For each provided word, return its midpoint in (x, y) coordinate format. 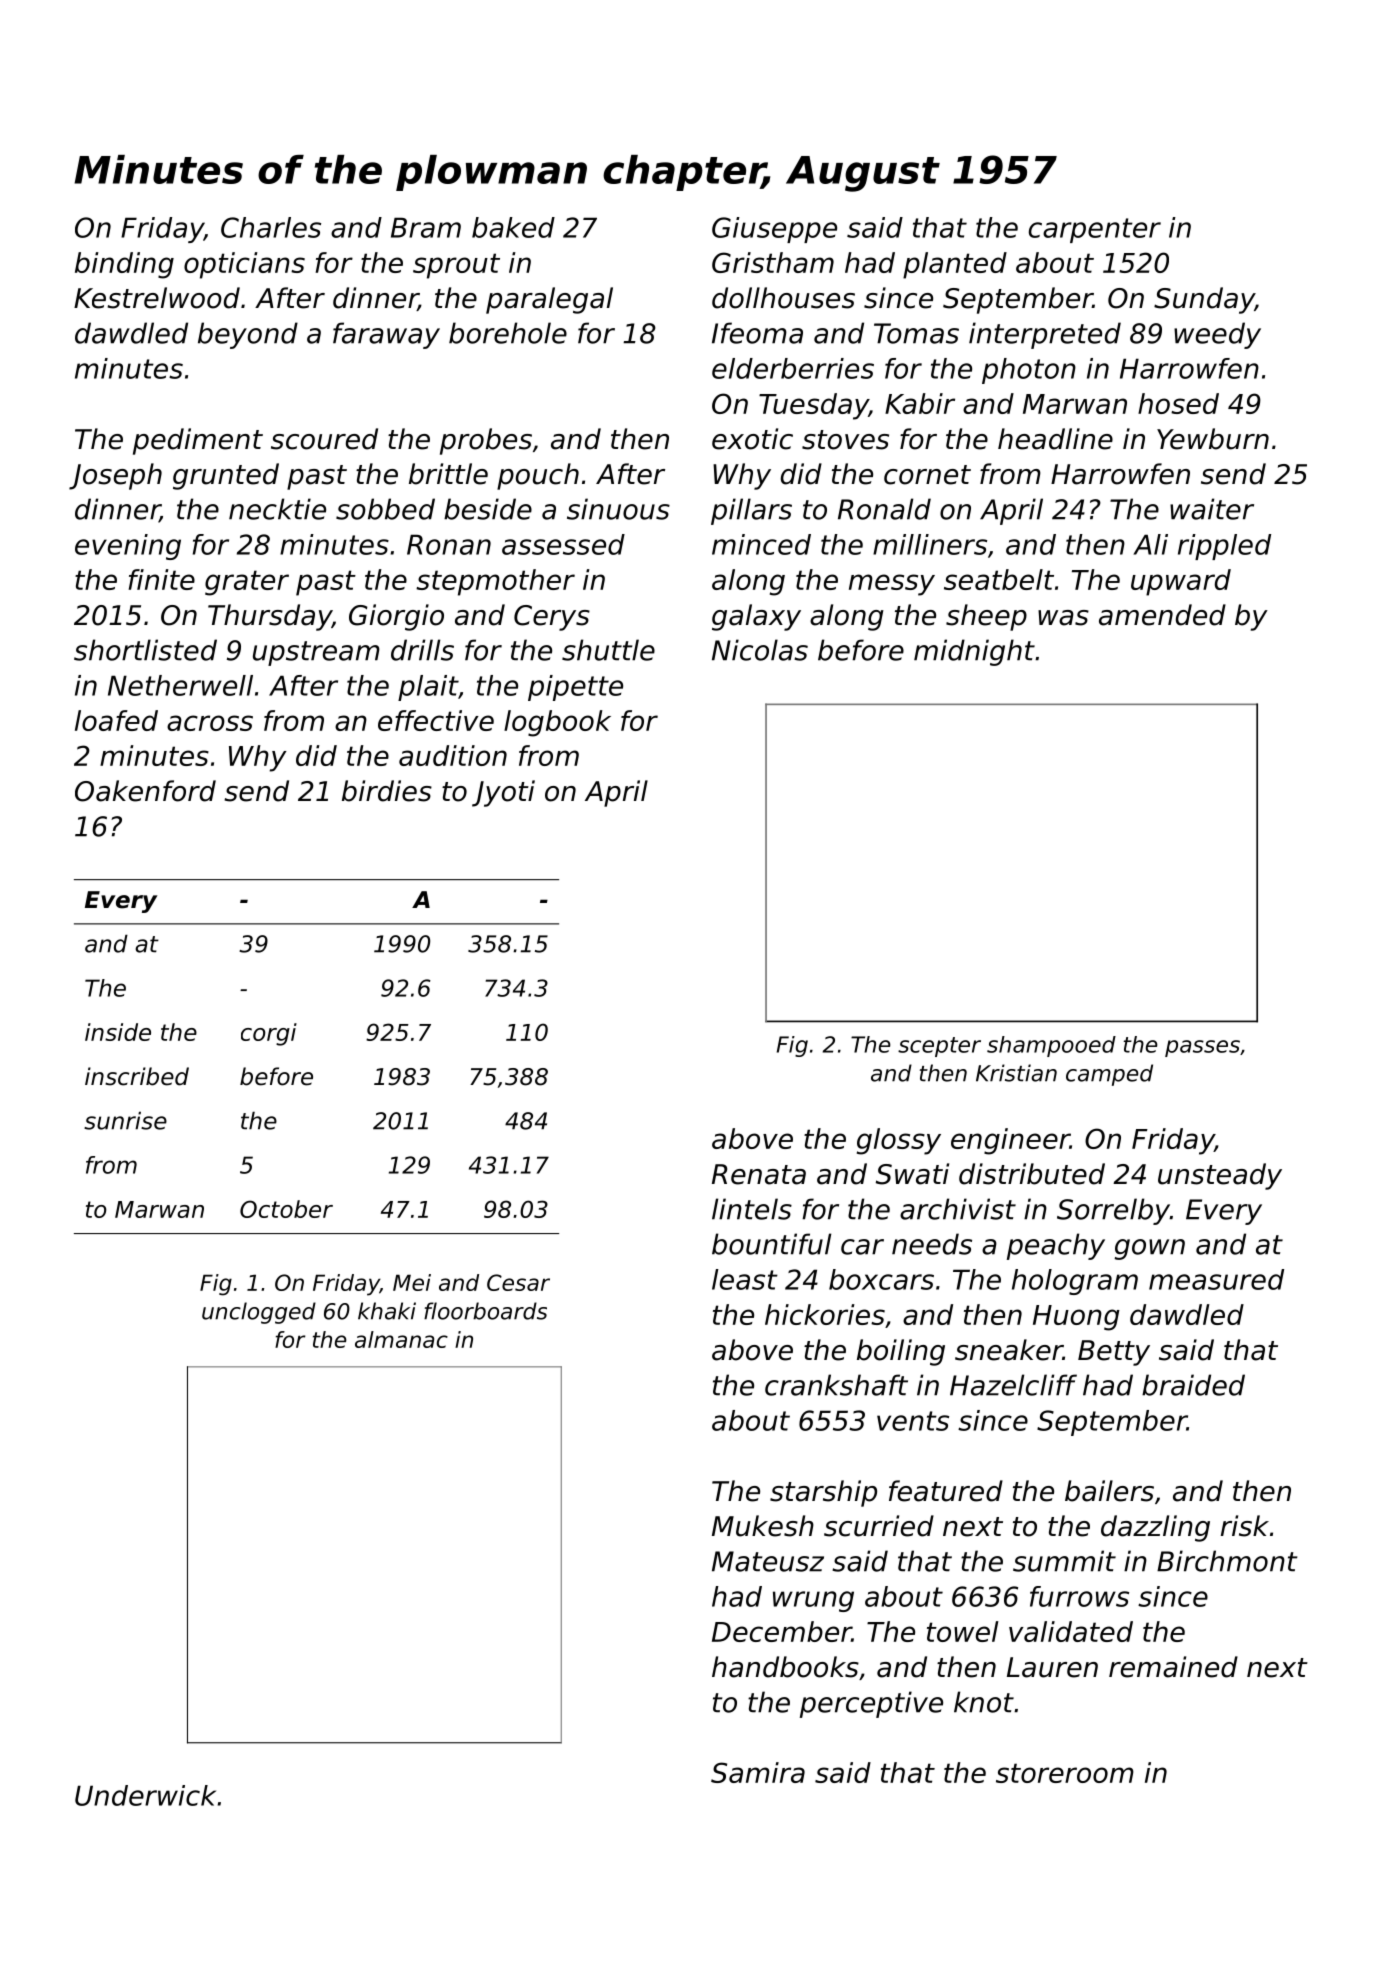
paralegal (549, 300)
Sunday (1204, 300)
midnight (974, 652)
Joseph (115, 476)
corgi (269, 1034)
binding (124, 265)
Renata (759, 1174)
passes (1202, 1048)
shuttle (608, 650)
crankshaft (836, 1385)
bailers (1109, 1491)
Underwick (145, 1795)
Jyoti (503, 793)
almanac (401, 1339)
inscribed (137, 1076)
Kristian (1016, 1073)
